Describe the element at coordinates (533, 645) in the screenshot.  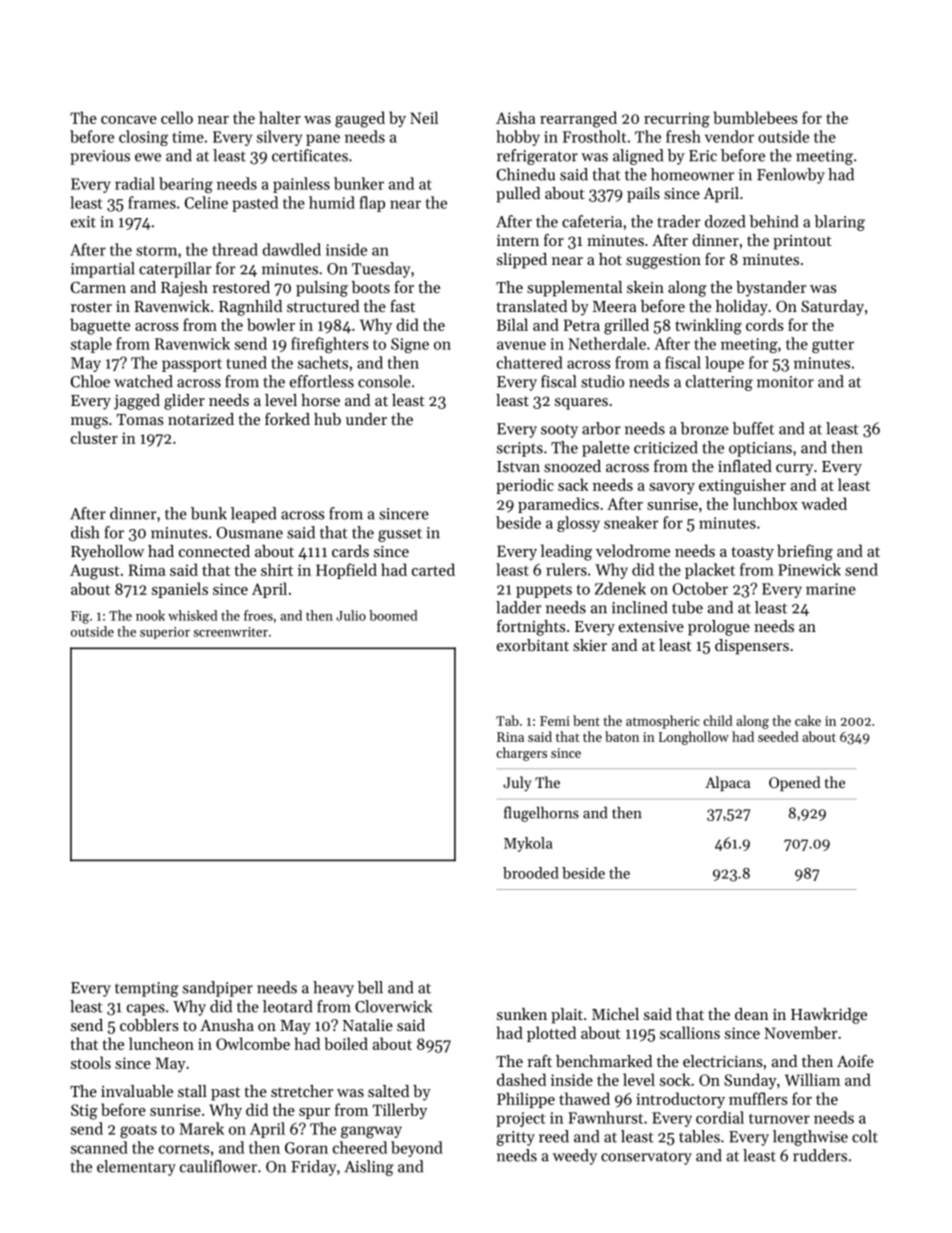
I see `exorbitant` at that location.
